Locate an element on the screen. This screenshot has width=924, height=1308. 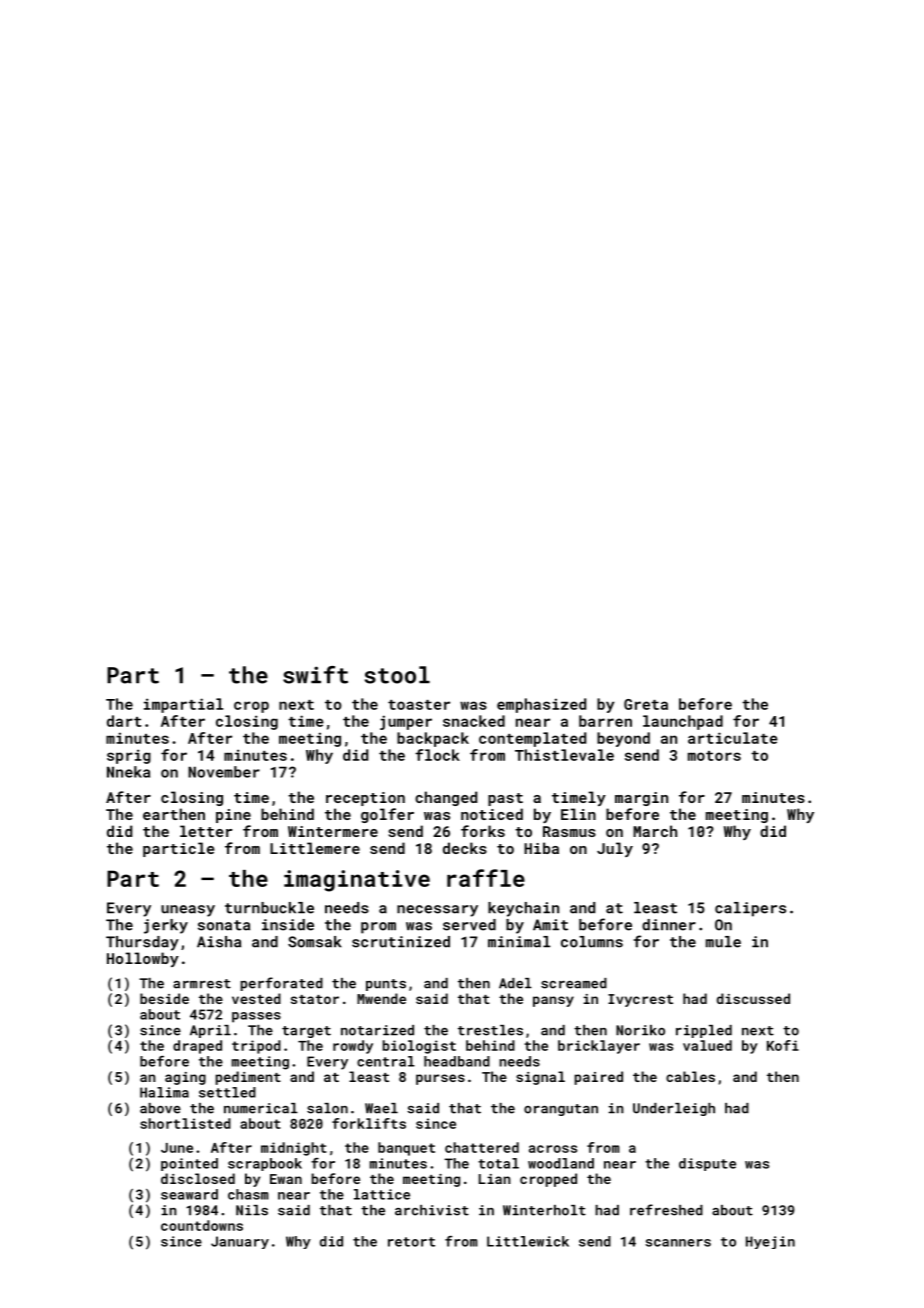
Winterholt is located at coordinates (544, 1210).
